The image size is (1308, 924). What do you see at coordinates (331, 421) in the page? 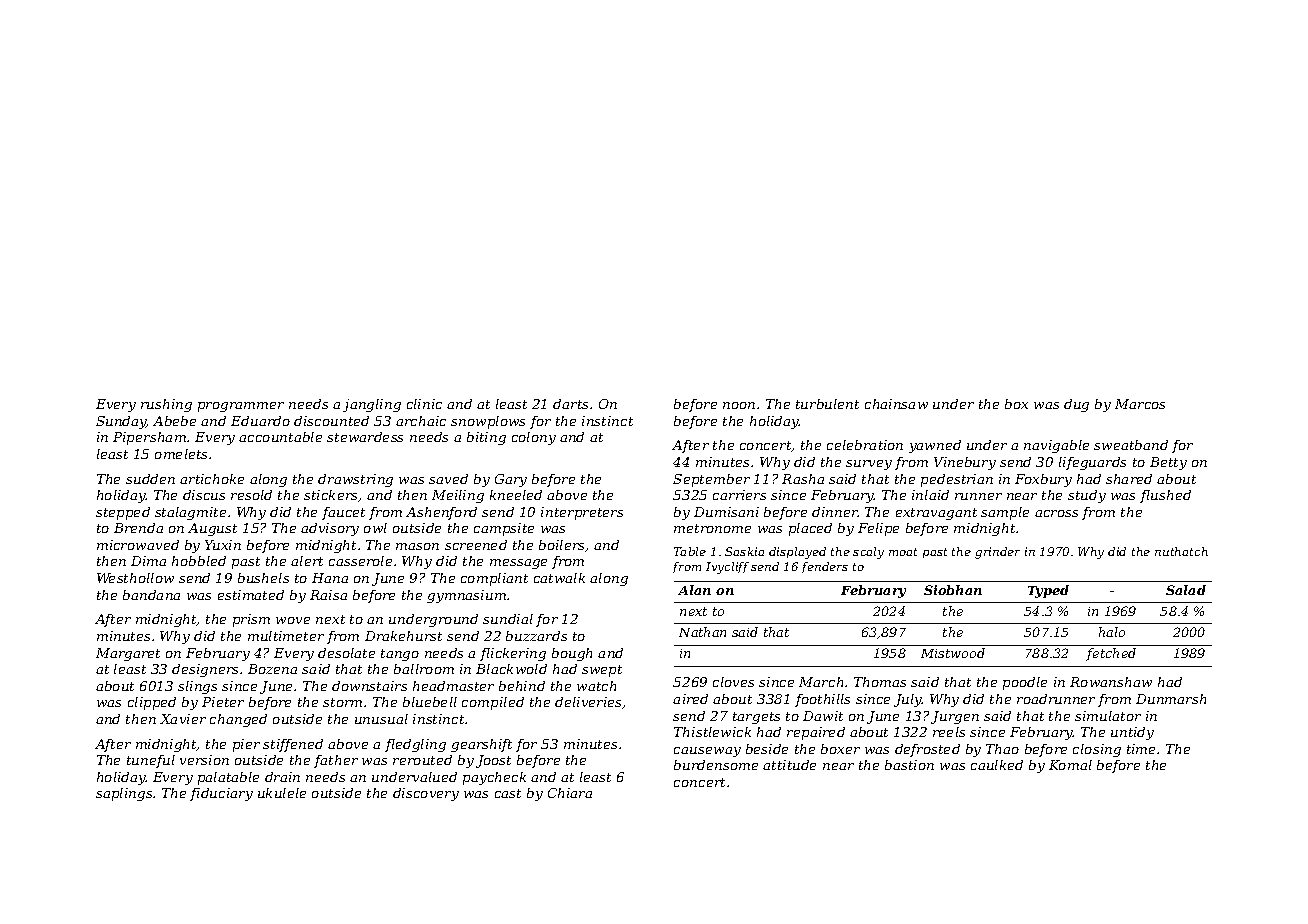
I see `discounted` at bounding box center [331, 421].
